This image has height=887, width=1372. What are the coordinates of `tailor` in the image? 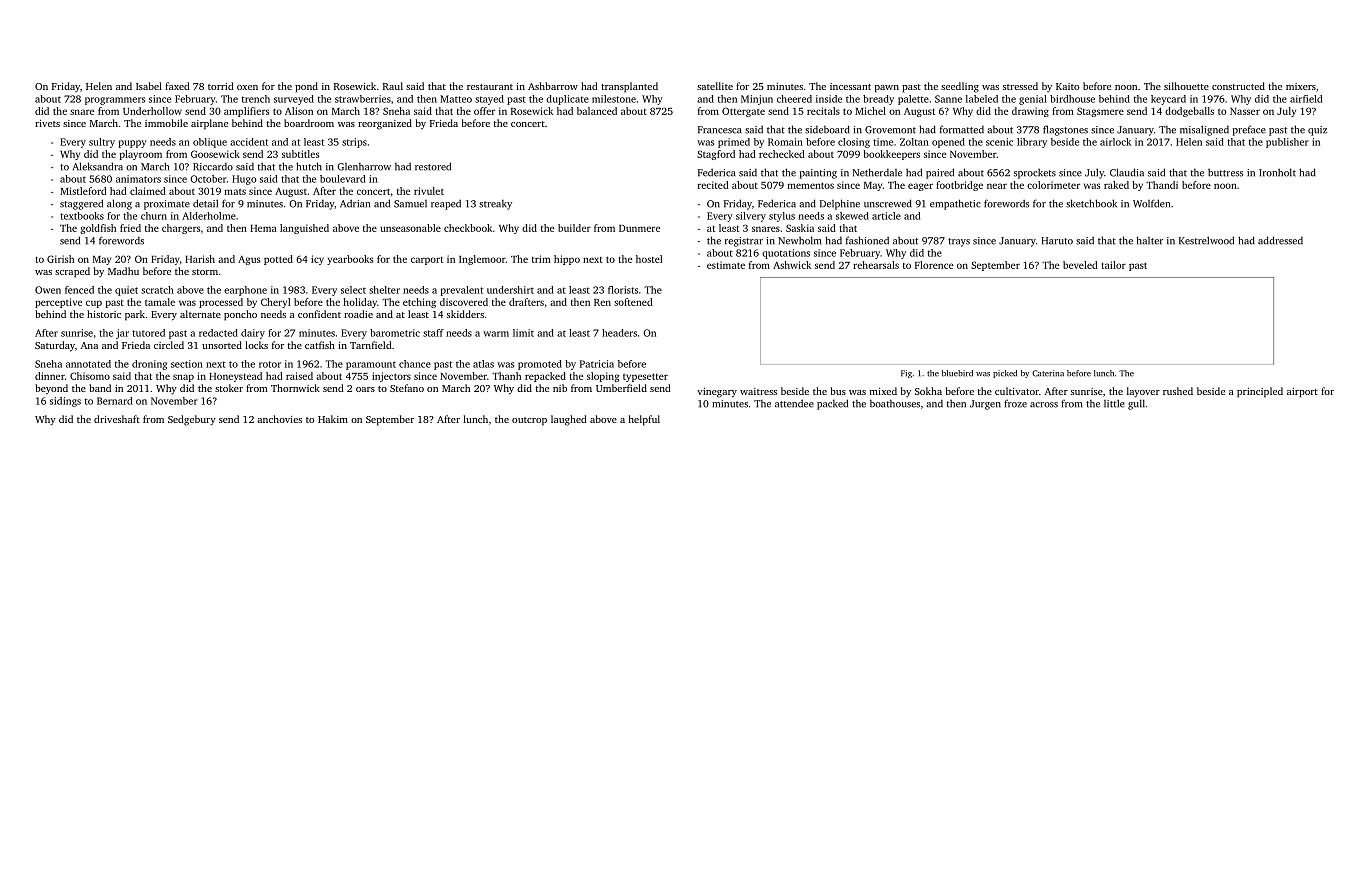 It's located at (1114, 265).
